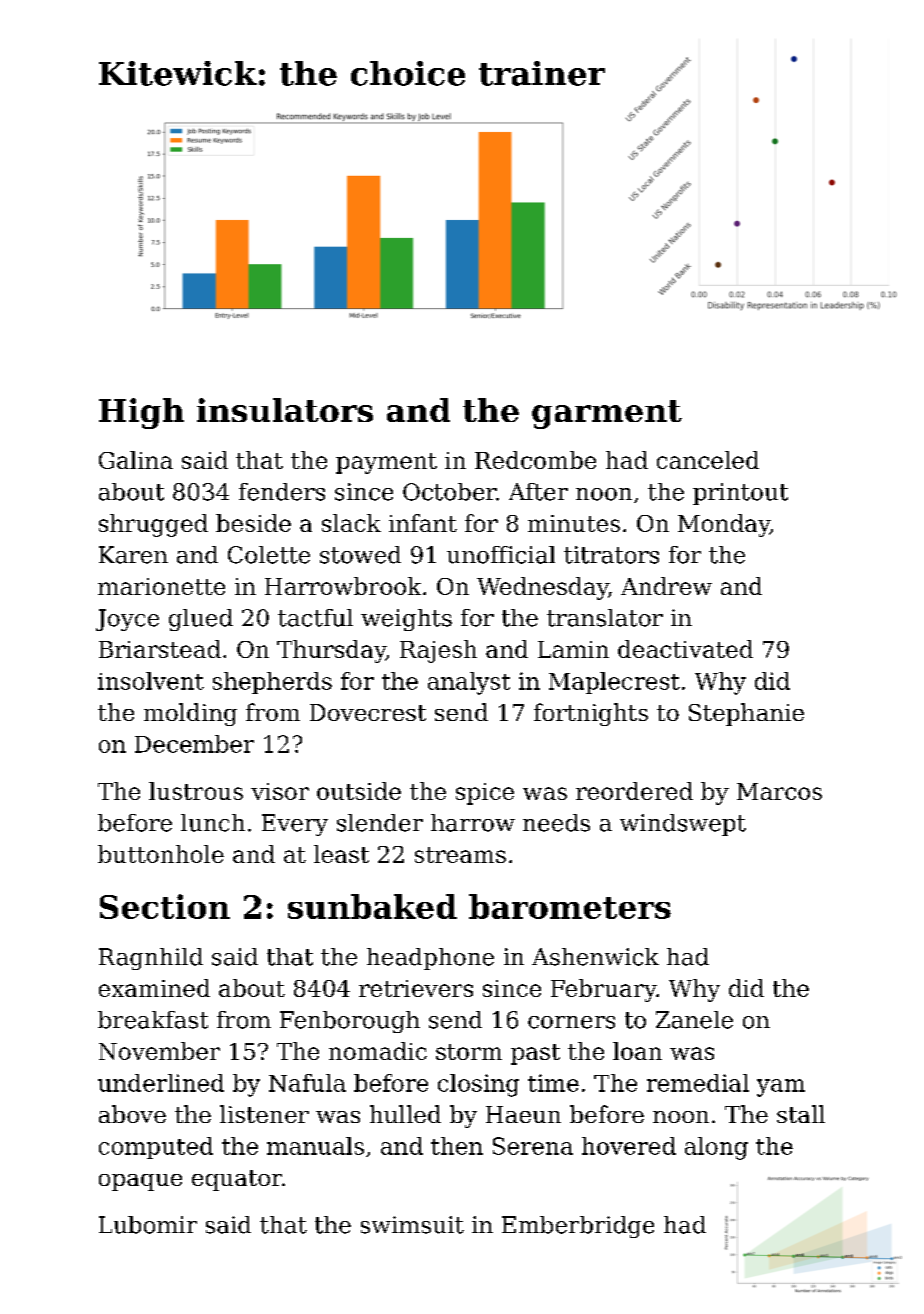 This screenshot has width=924, height=1314. I want to click on Andrew, so click(666, 586).
